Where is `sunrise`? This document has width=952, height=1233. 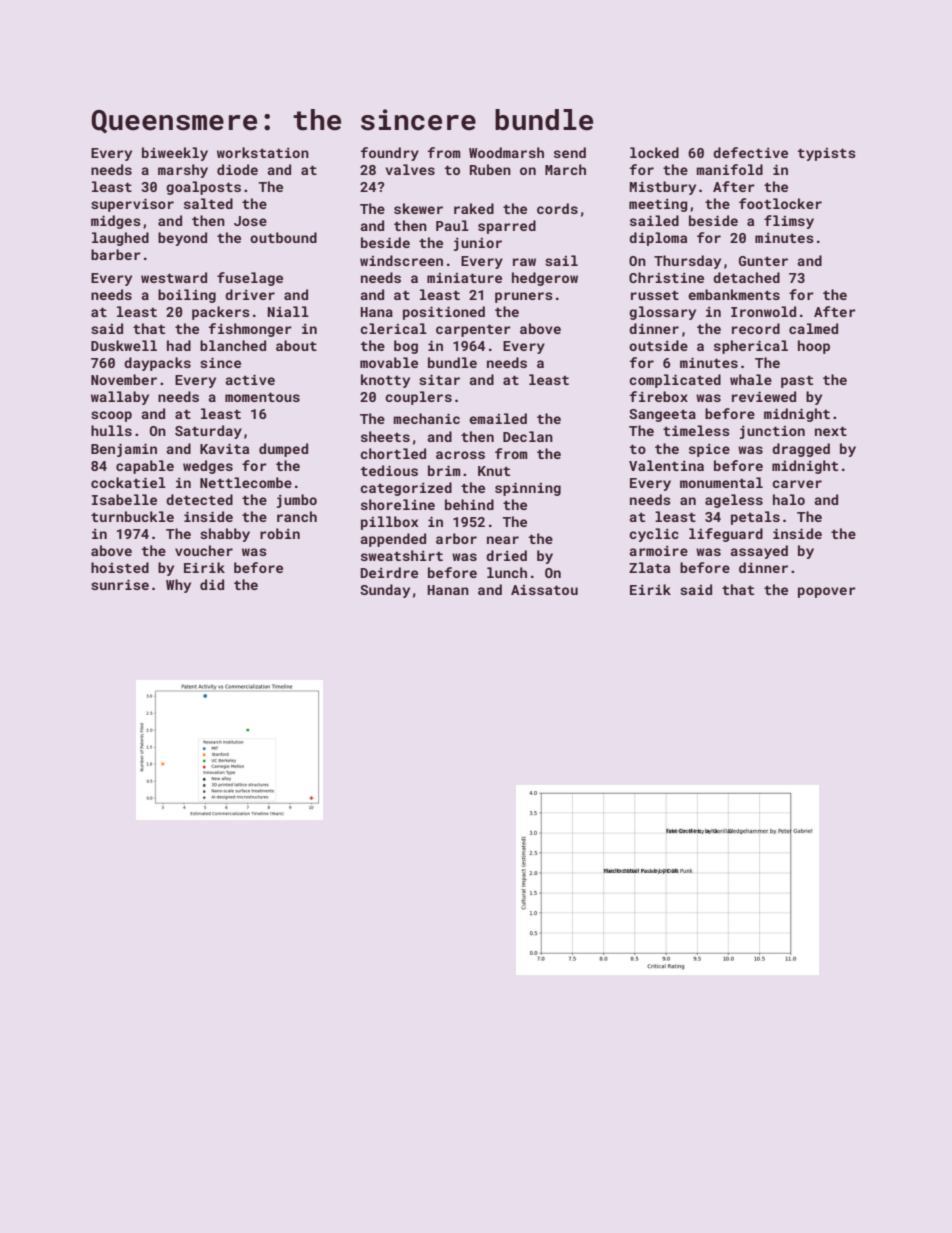
sunrise is located at coordinates (120, 584).
